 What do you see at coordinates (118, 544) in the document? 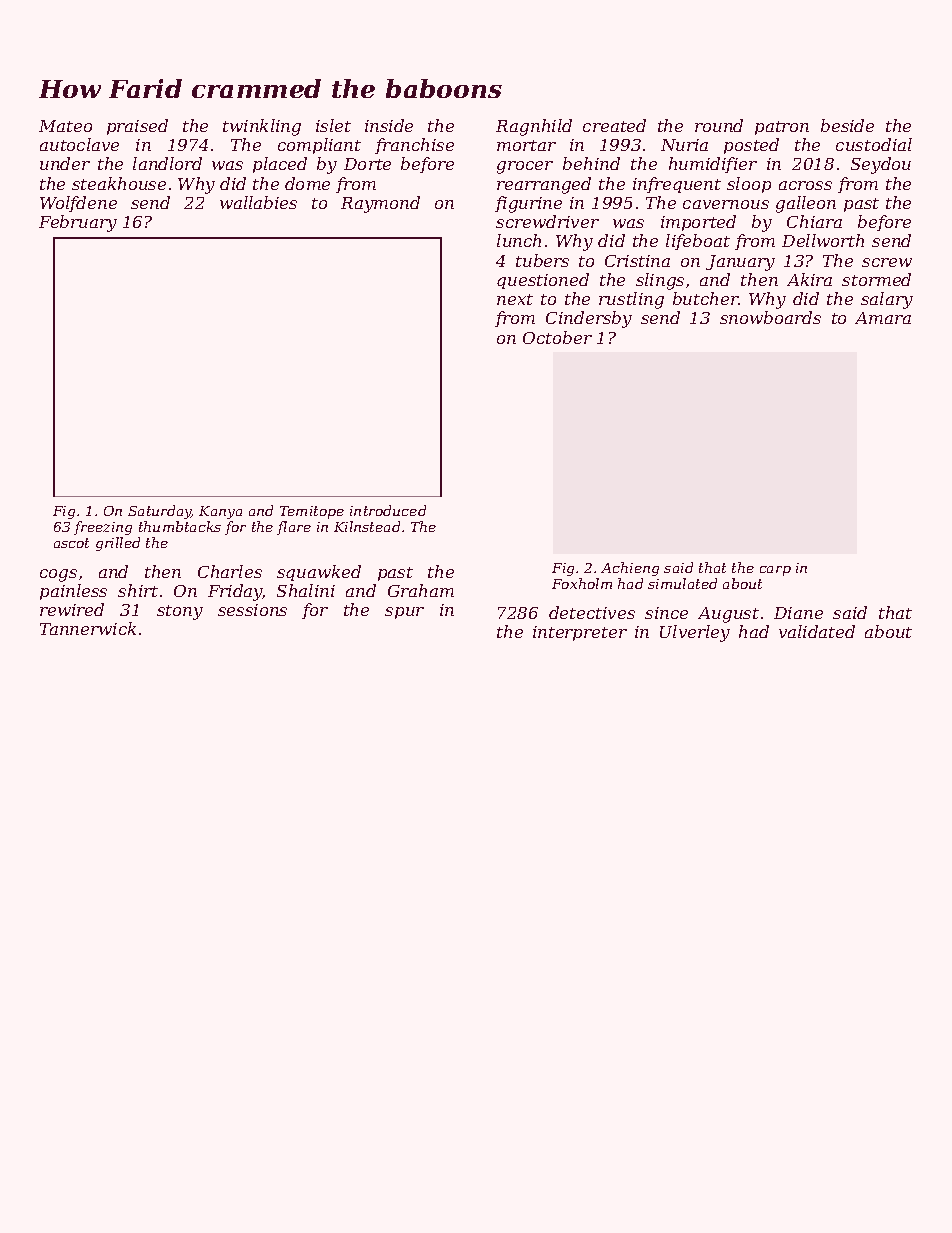
I see `grilled` at bounding box center [118, 544].
